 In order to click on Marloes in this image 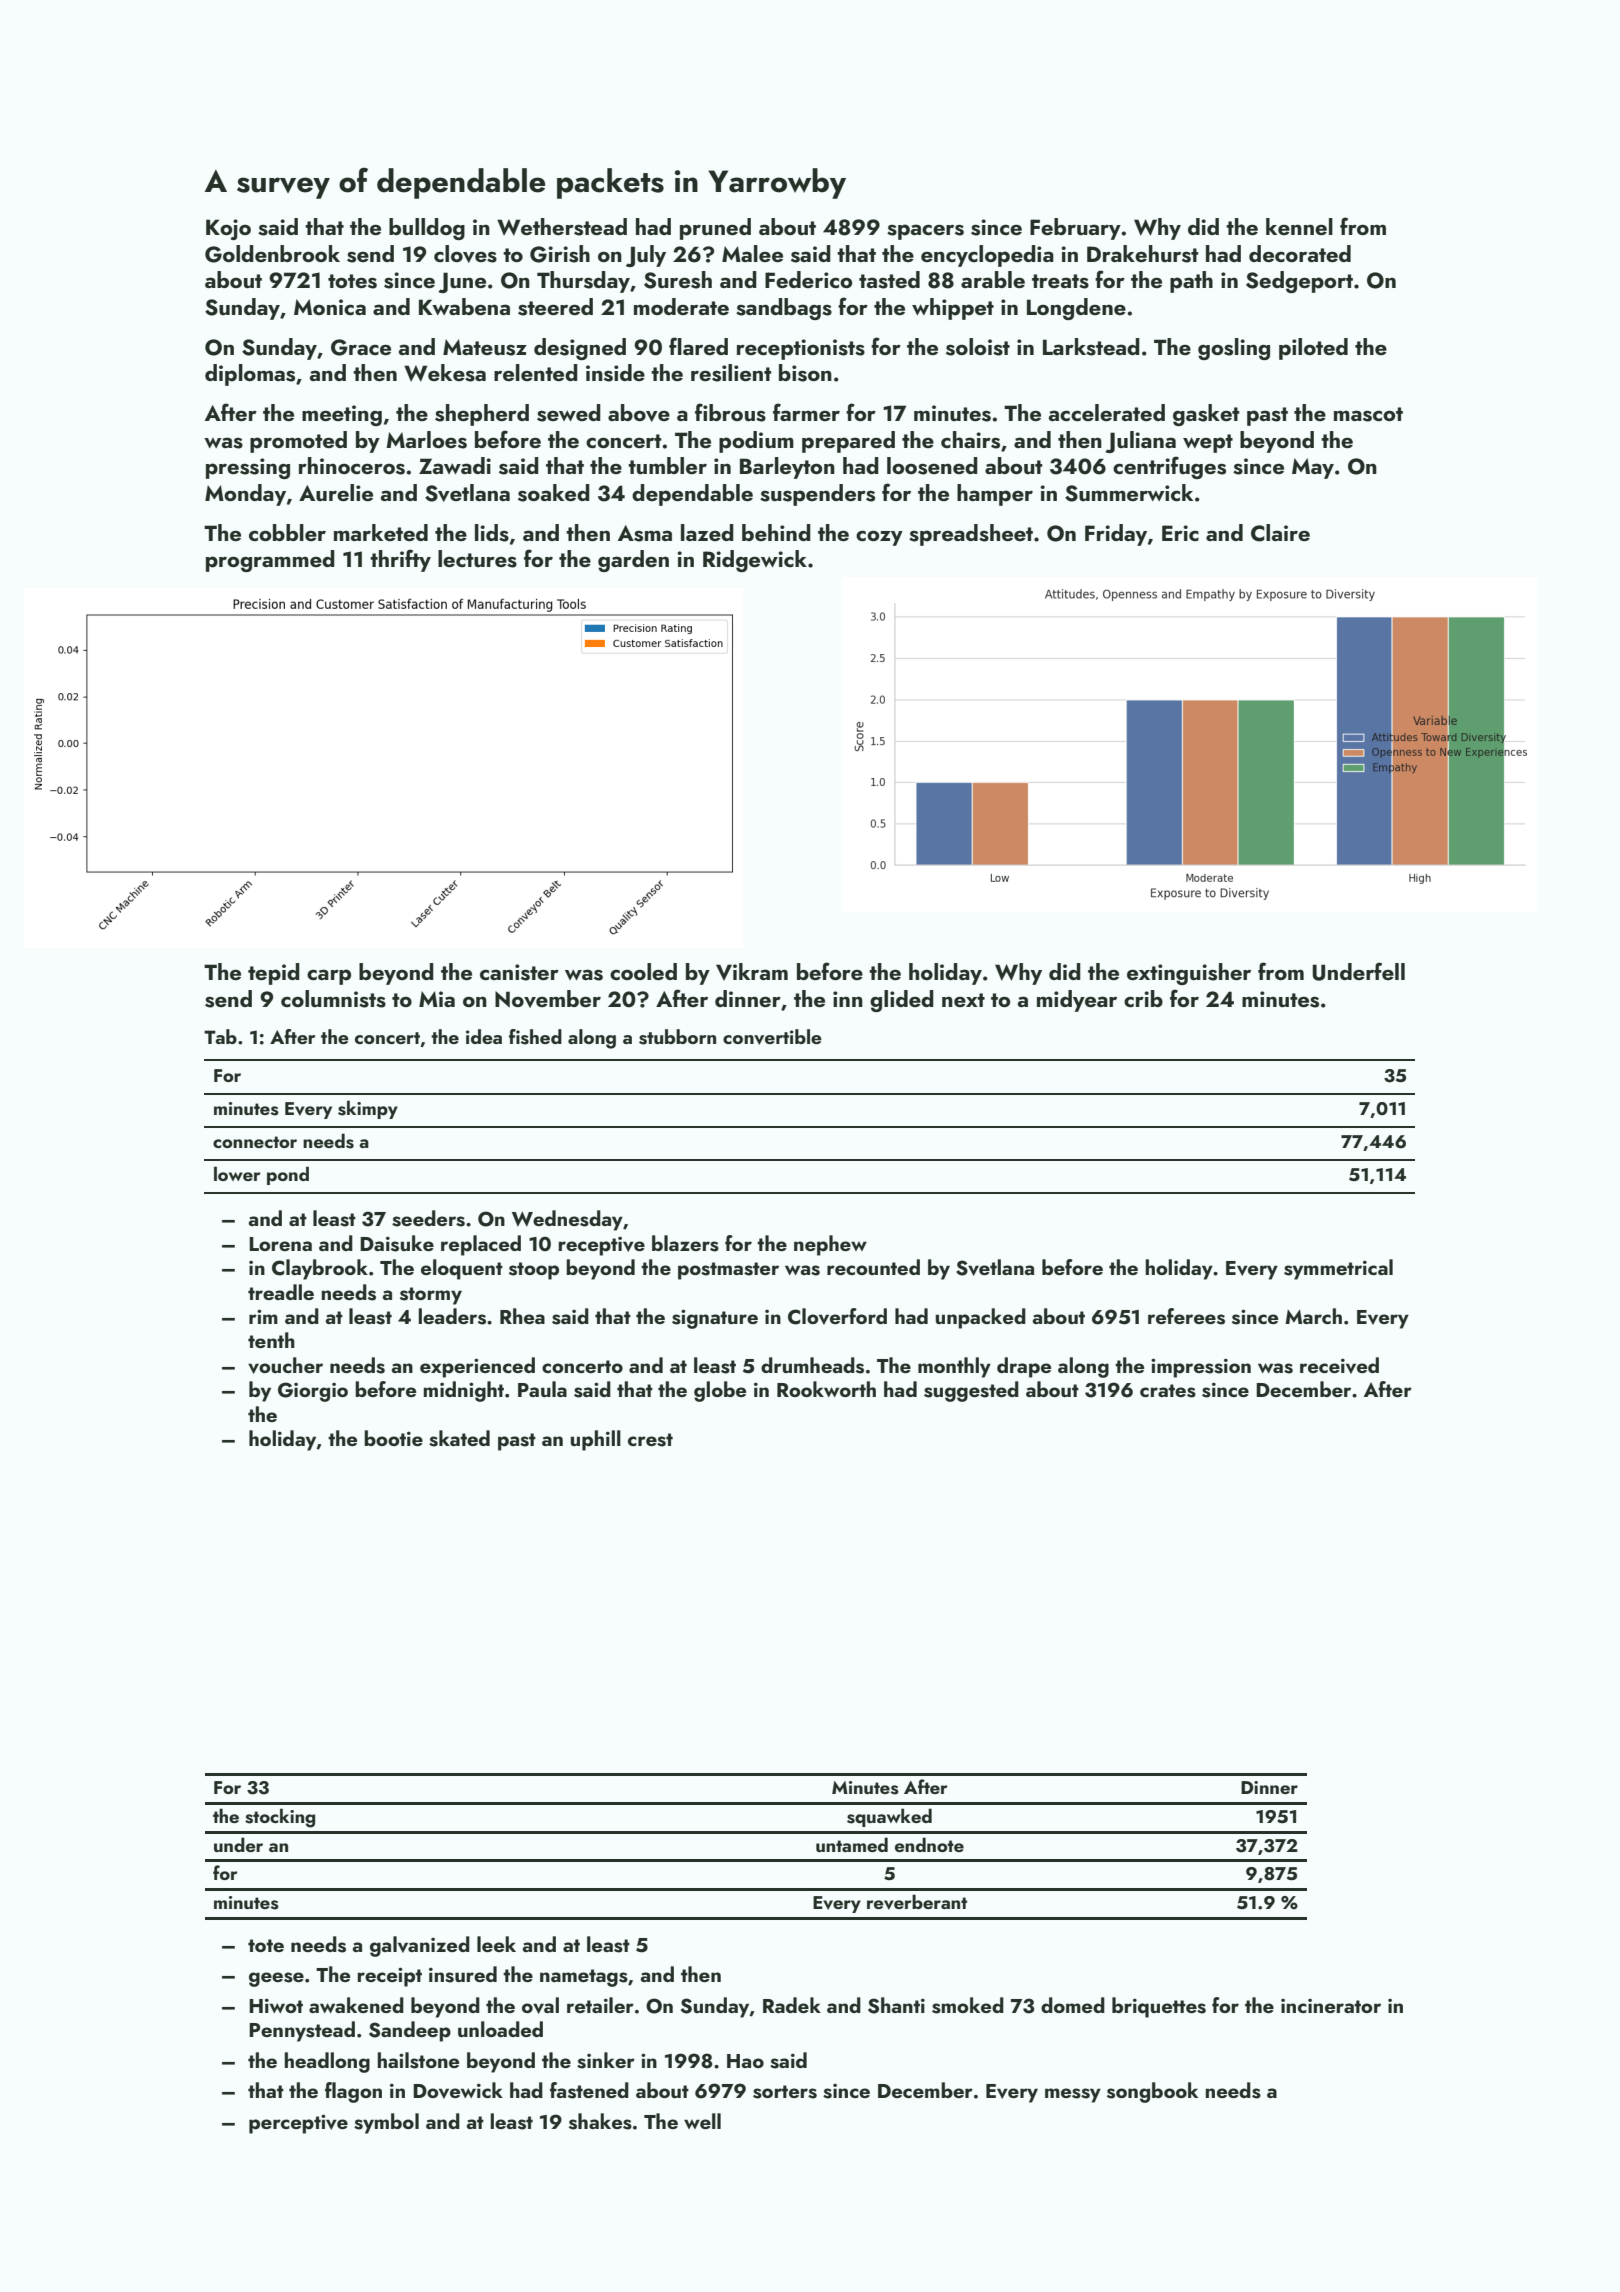, I will do `click(426, 440)`.
